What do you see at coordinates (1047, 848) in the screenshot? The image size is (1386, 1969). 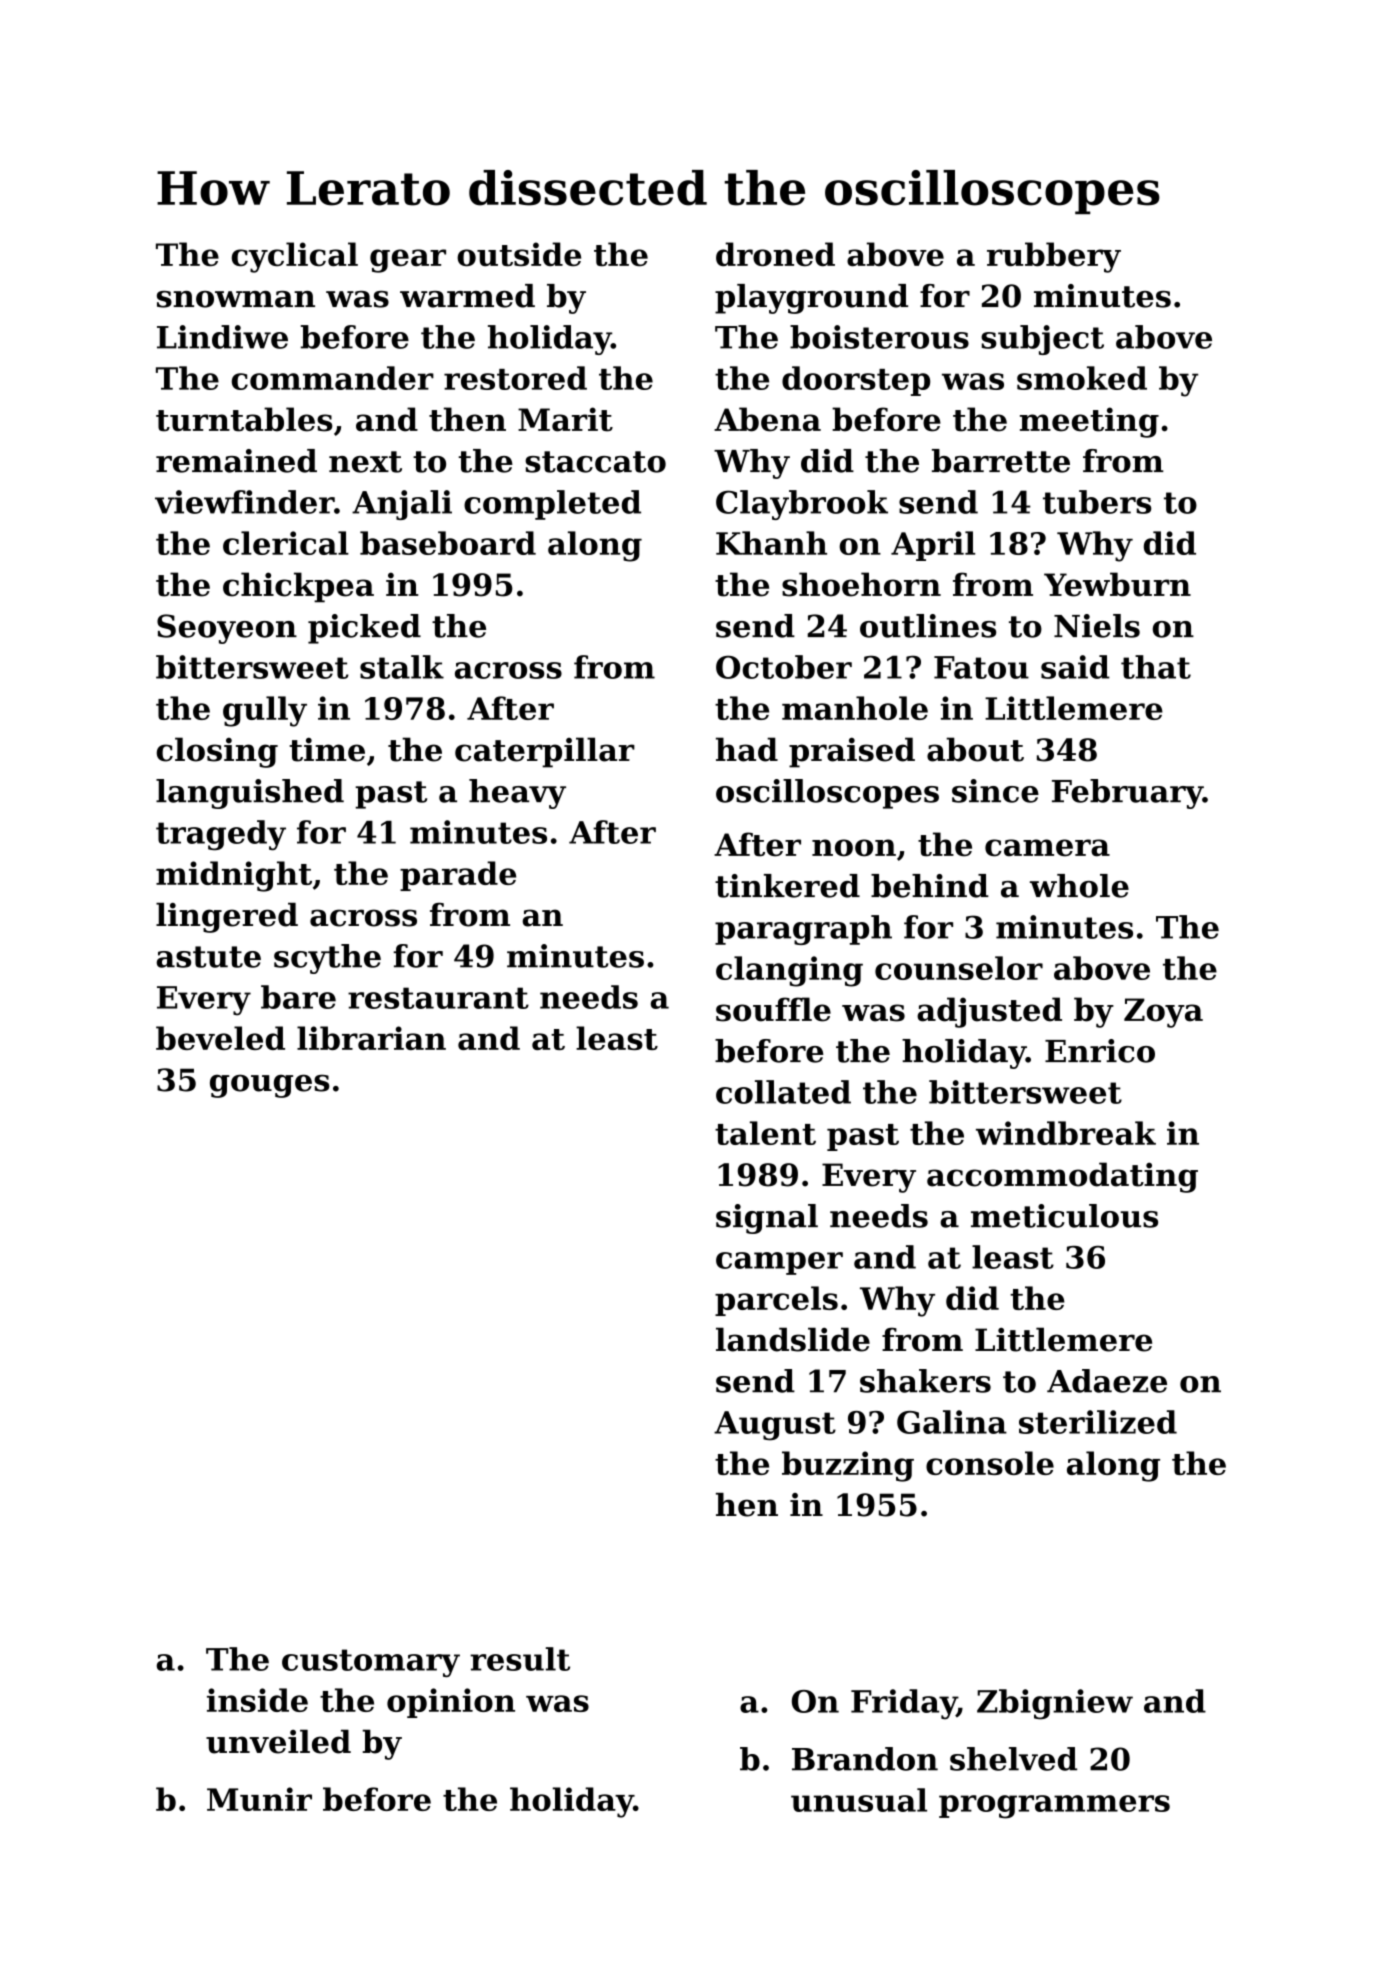 I see `camera` at bounding box center [1047, 848].
